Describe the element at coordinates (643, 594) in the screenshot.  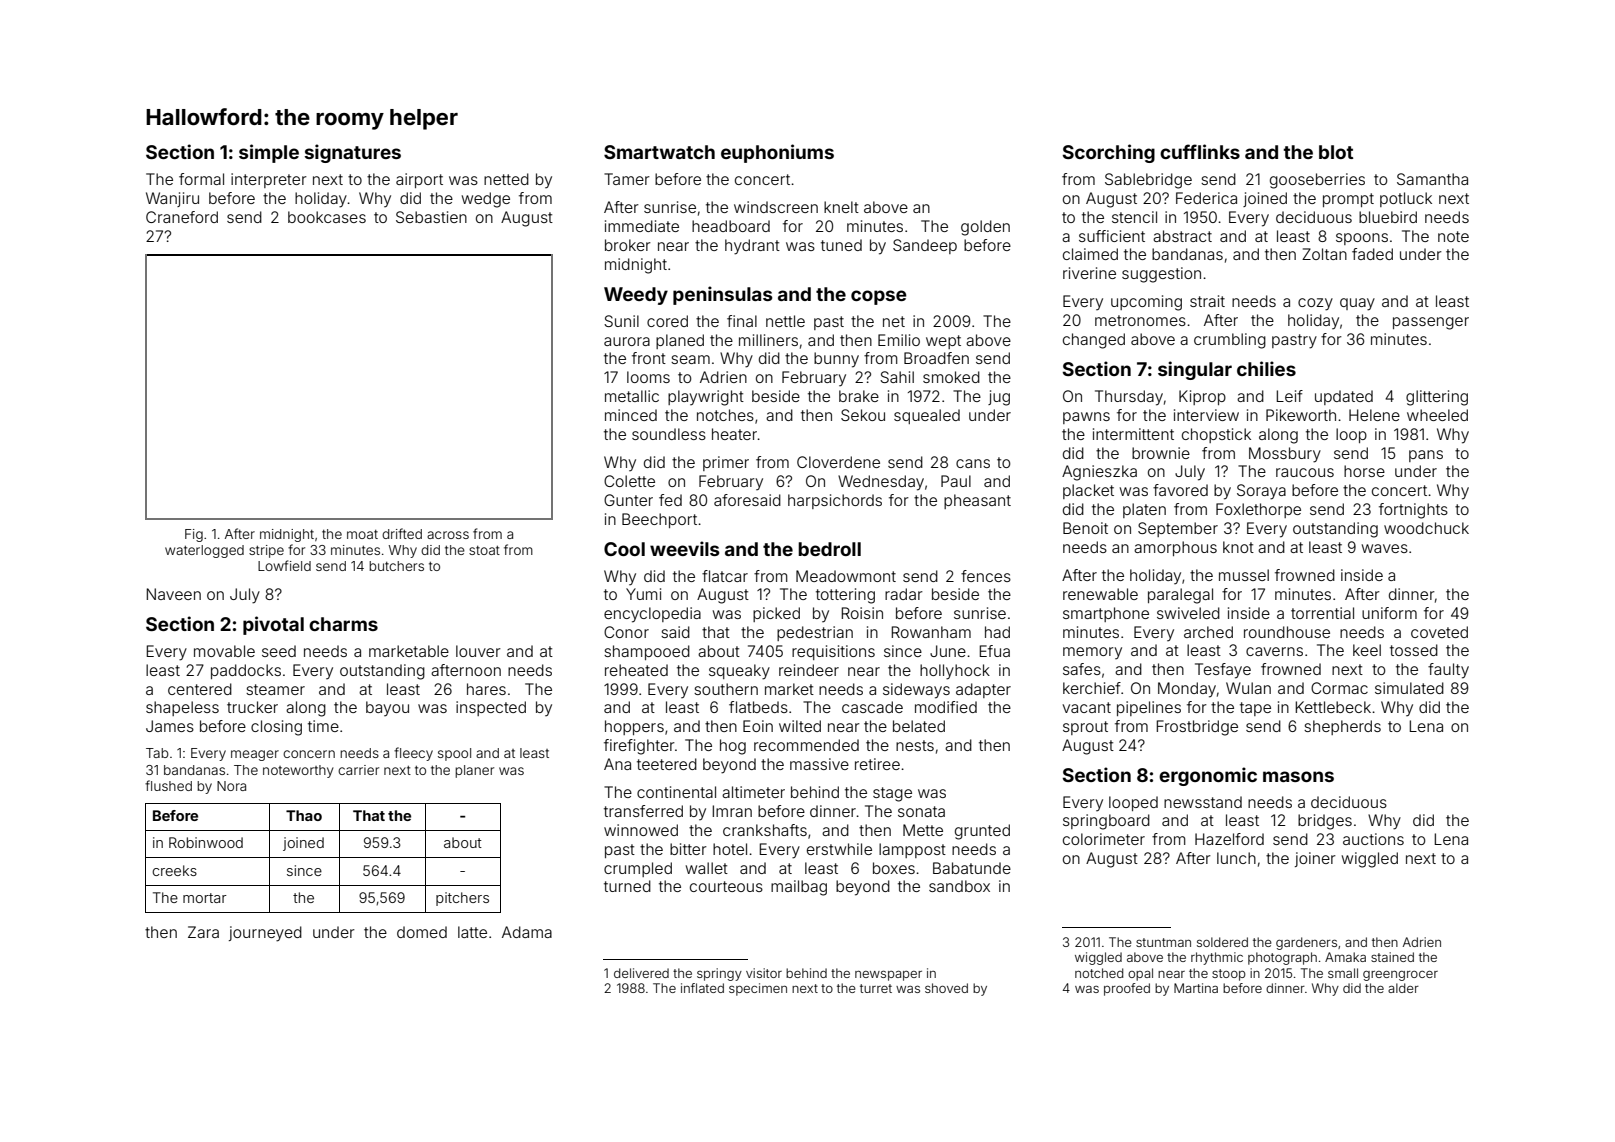
I see `Yumi` at that location.
